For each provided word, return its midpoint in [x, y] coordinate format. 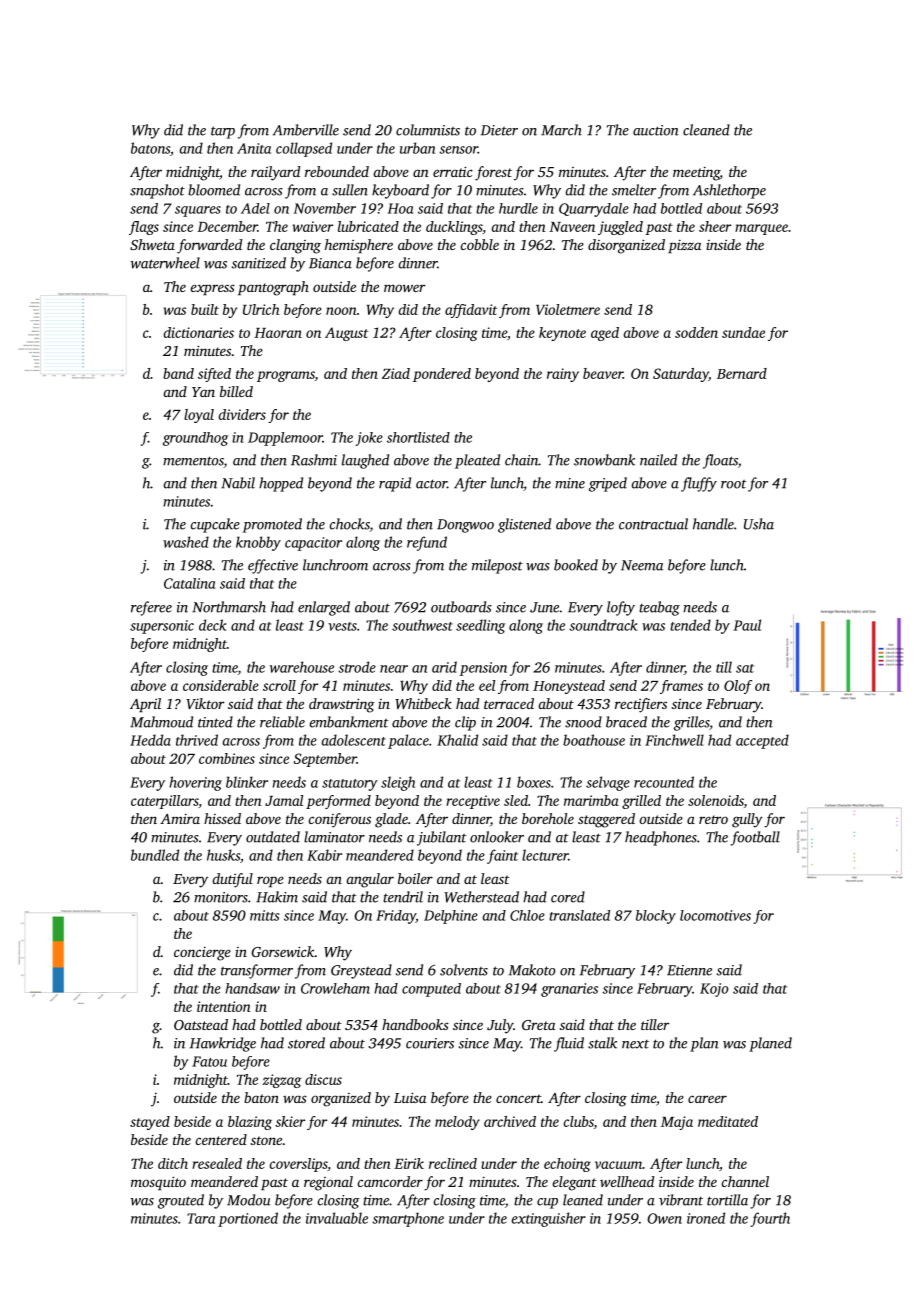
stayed [150, 1123]
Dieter [499, 130]
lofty [621, 608]
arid [444, 667]
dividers [242, 414]
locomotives [715, 915]
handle [713, 524]
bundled [155, 855]
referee [151, 608]
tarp [223, 132]
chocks [350, 525]
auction [656, 130]
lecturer [545, 855]
